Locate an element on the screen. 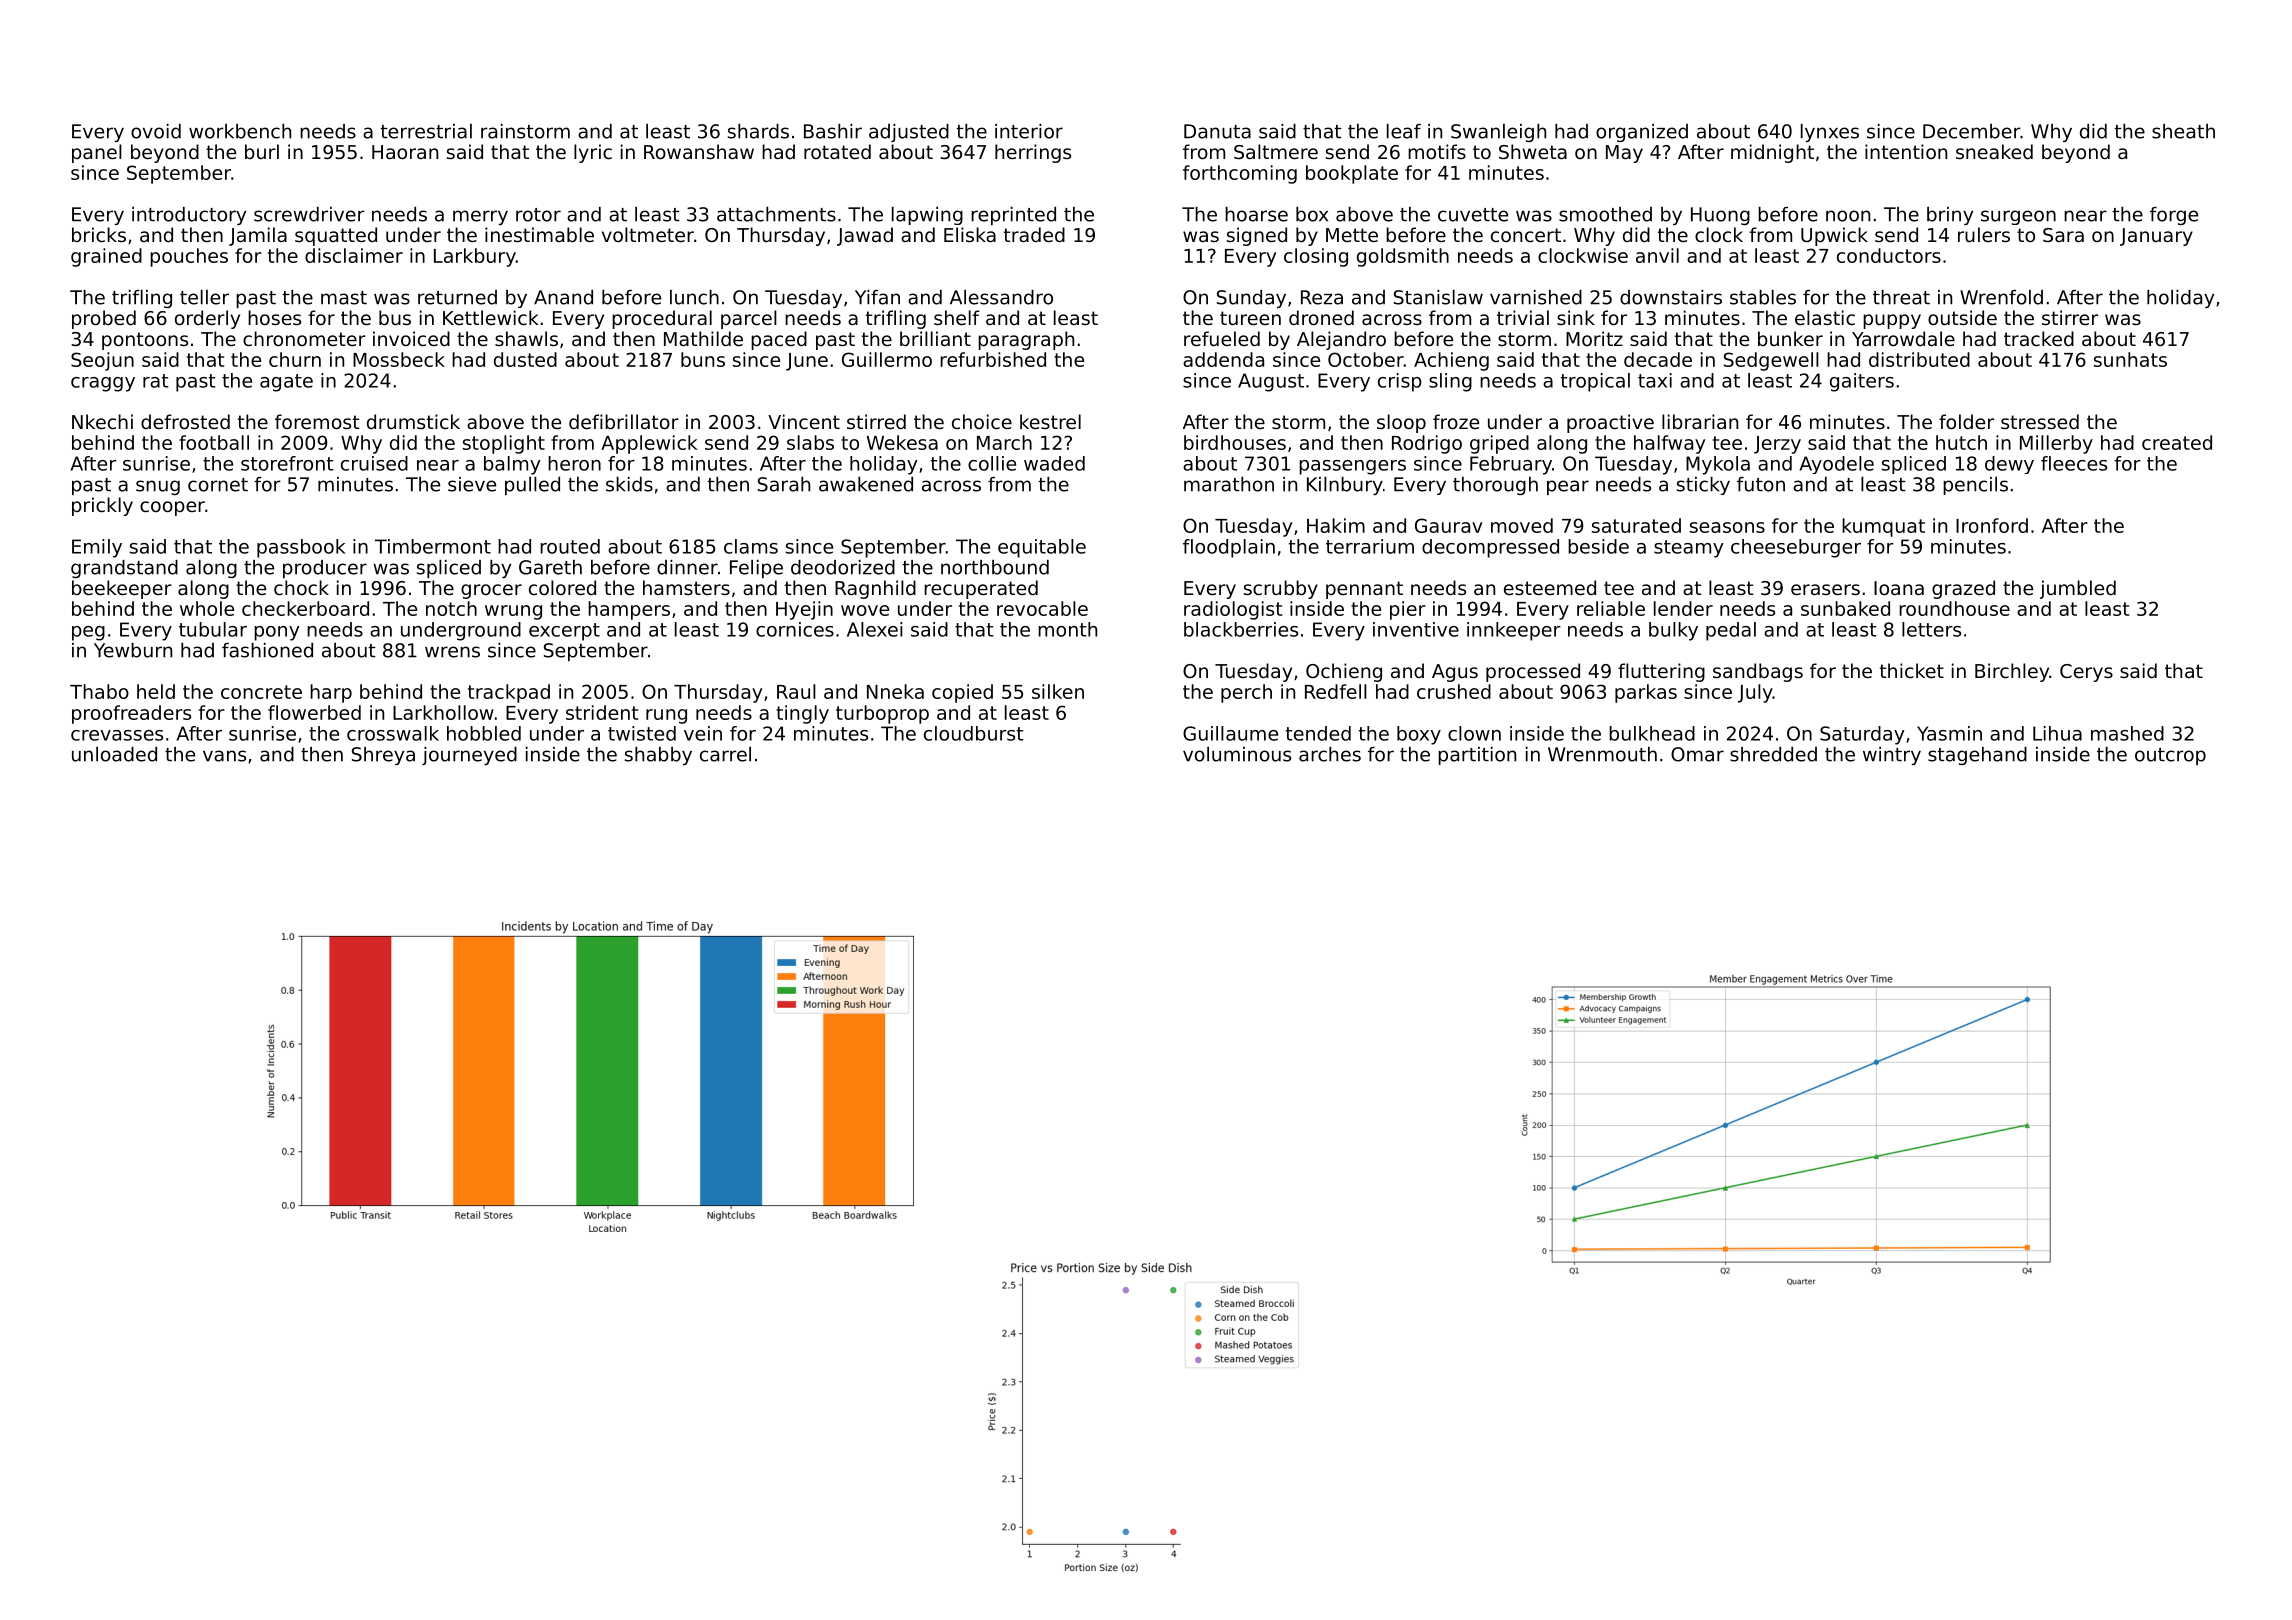  smoothed is located at coordinates (1605, 214).
